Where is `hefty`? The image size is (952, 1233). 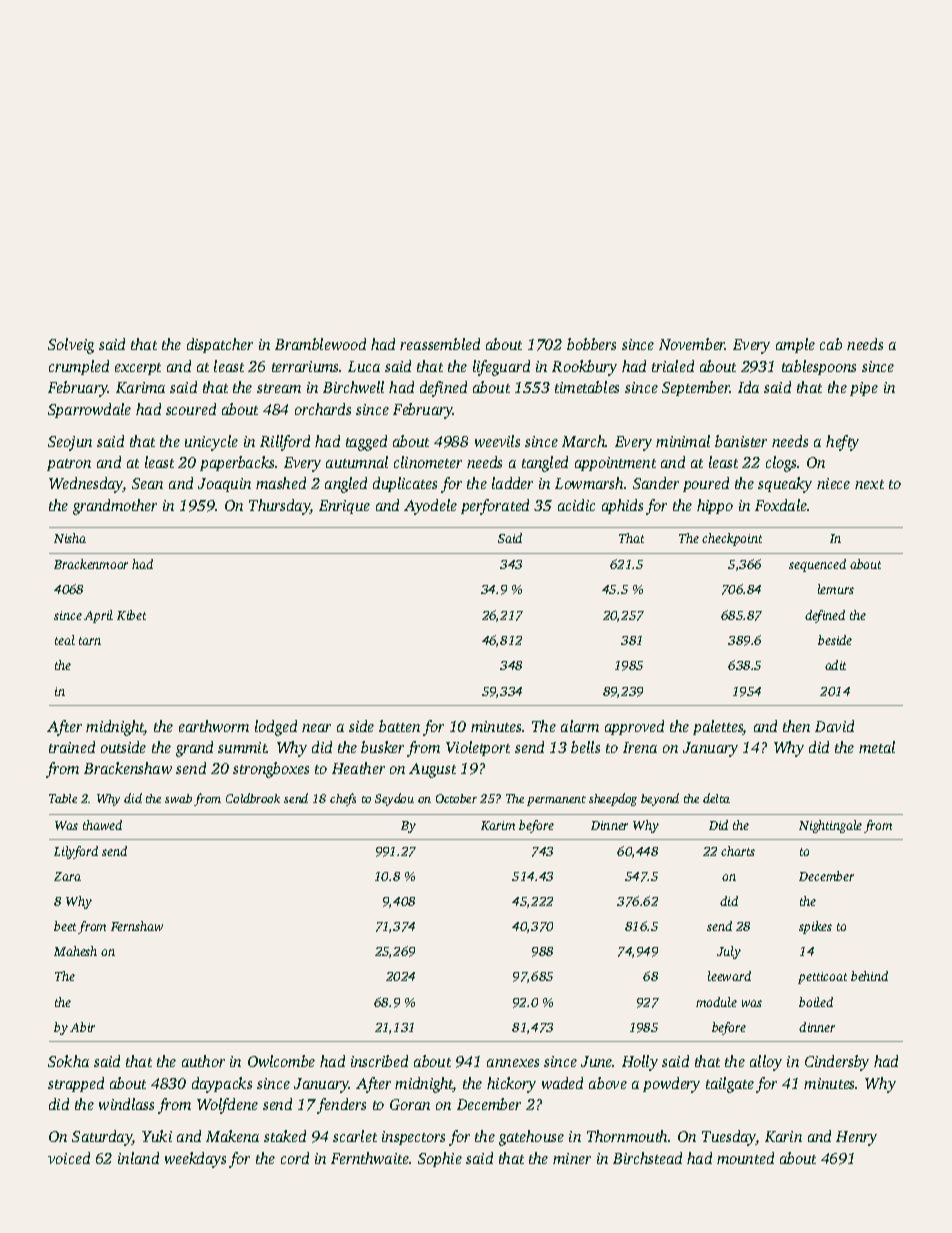
hefty is located at coordinates (842, 443).
